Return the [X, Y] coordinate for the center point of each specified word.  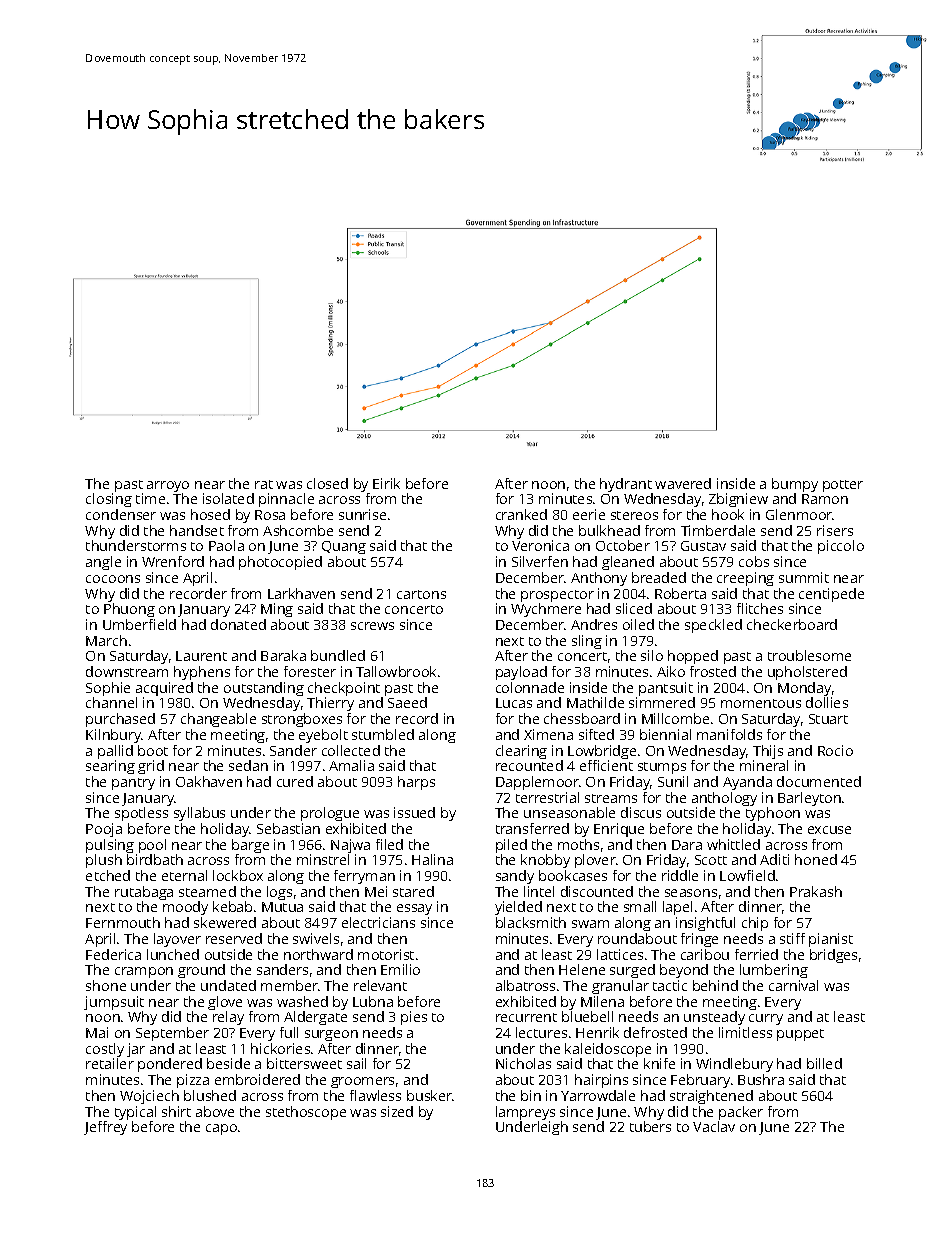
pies [414, 1018]
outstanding [264, 689]
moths [578, 844]
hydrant [626, 485]
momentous [761, 703]
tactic [670, 985]
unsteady [714, 1018]
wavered [683, 483]
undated [228, 985]
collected [351, 750]
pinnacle [286, 500]
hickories [280, 1048]
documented [819, 781]
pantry [133, 784]
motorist [386, 954]
